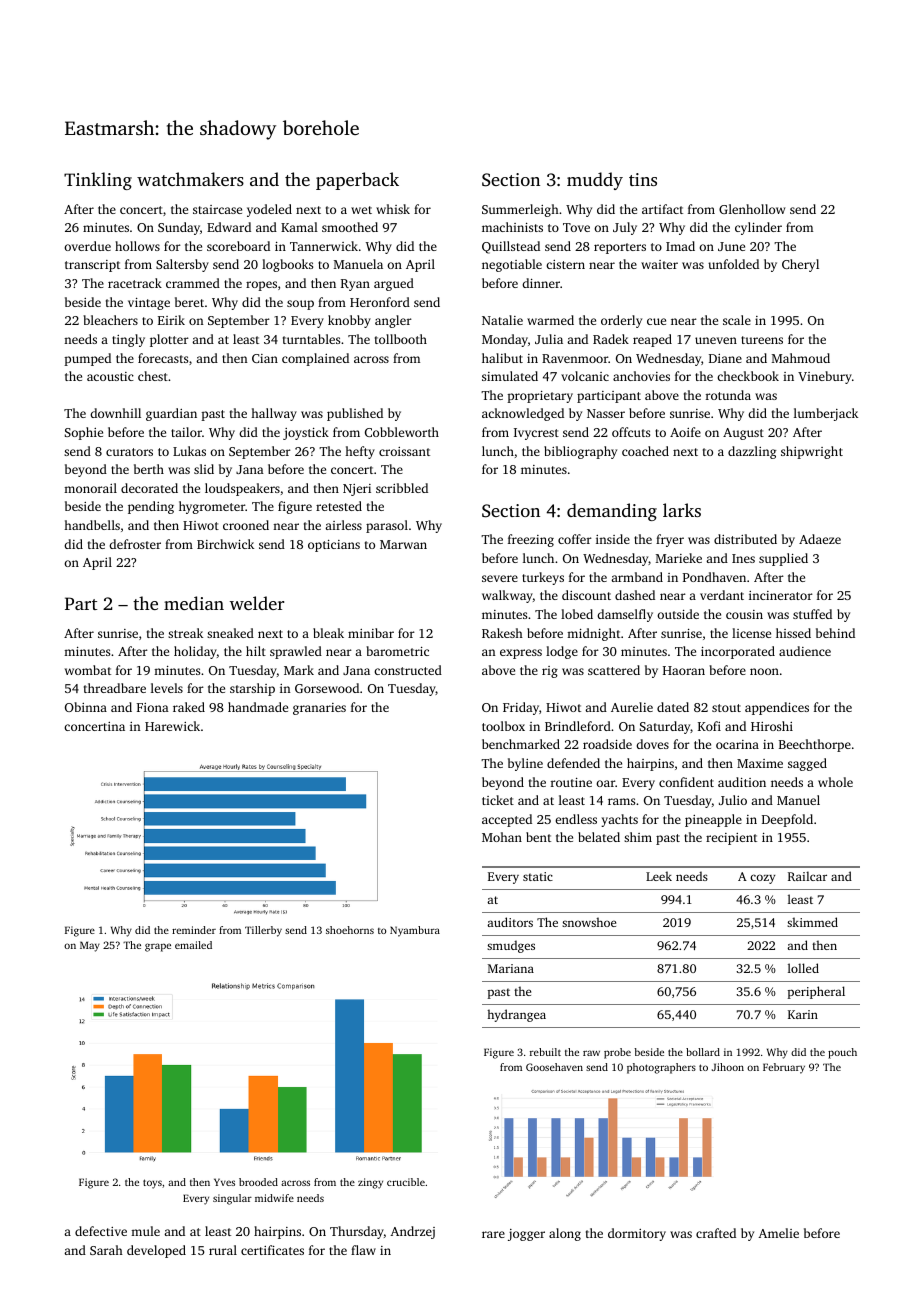  What do you see at coordinates (538, 837) in the page?
I see `bent` at bounding box center [538, 837].
